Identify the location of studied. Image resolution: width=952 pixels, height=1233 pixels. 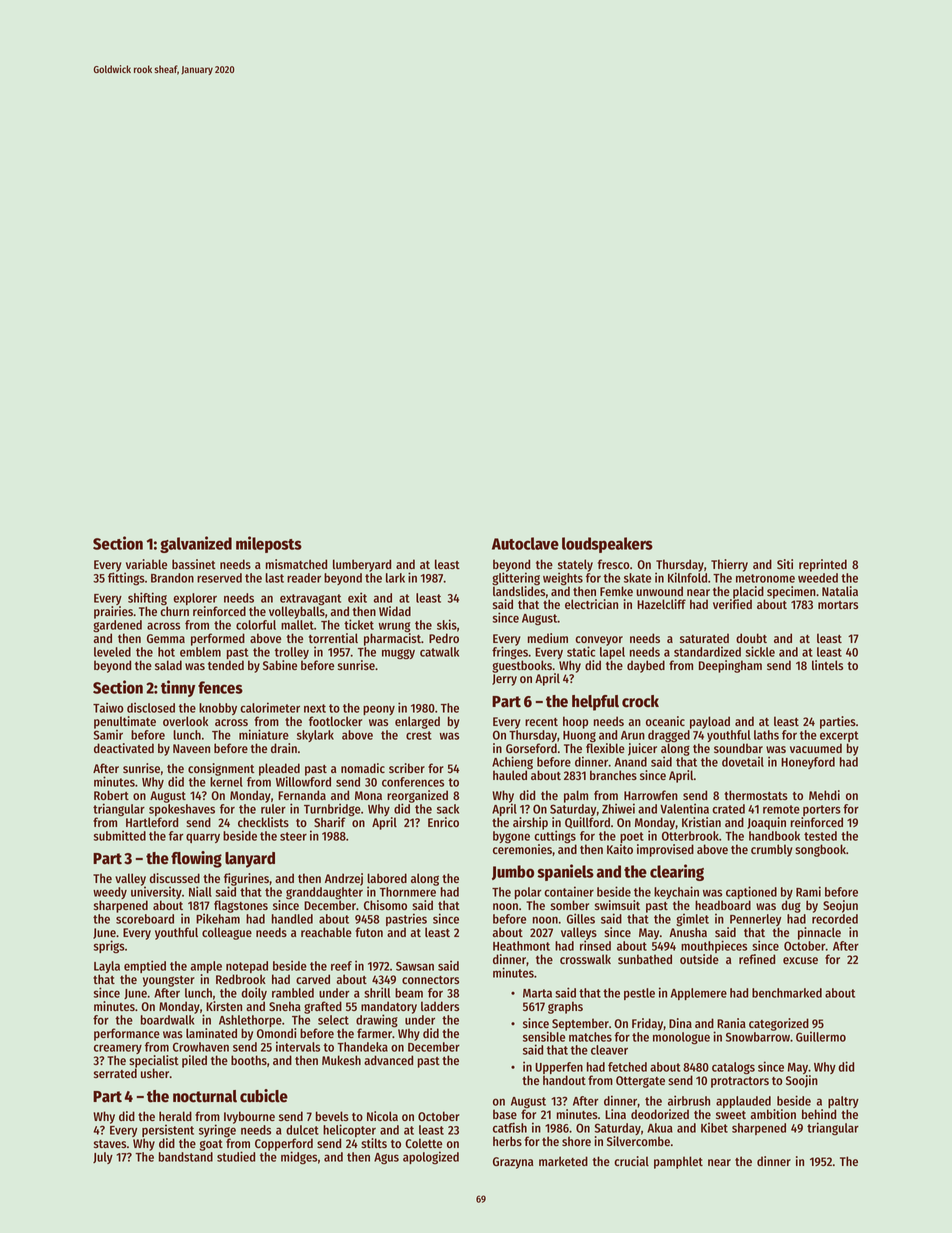
(236, 1156).
